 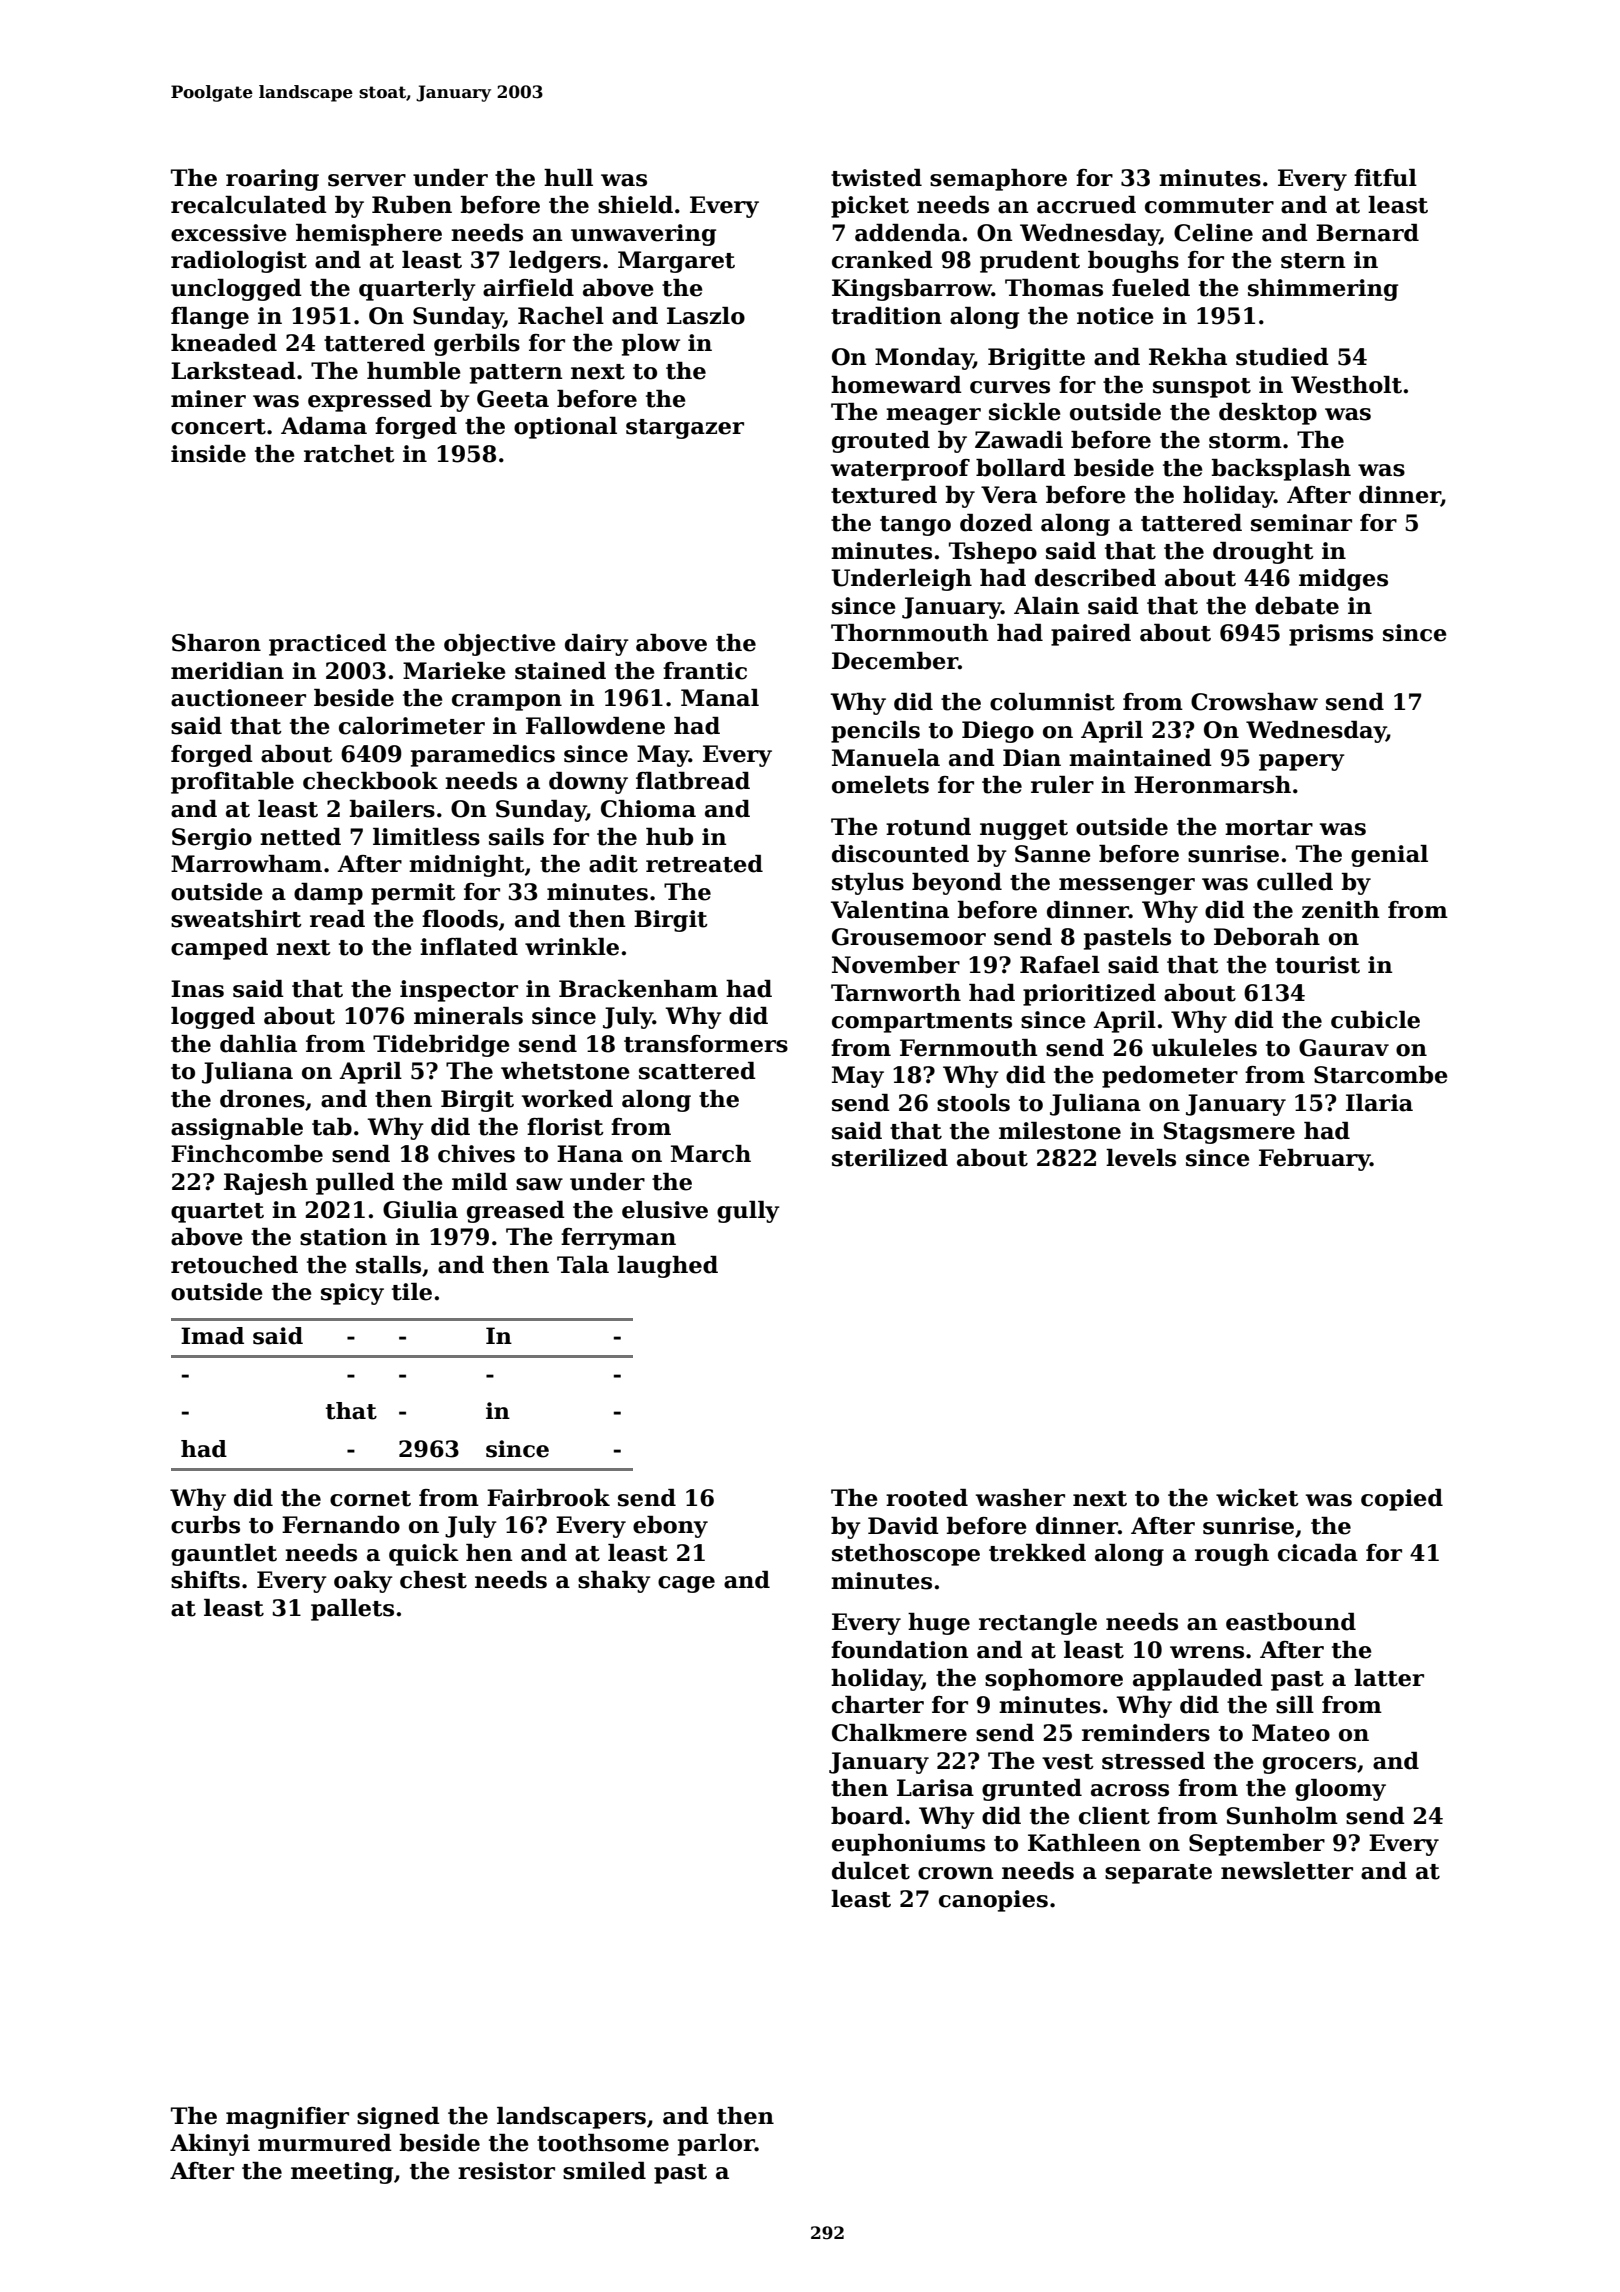 What do you see at coordinates (1257, 1498) in the document?
I see `wicket` at bounding box center [1257, 1498].
